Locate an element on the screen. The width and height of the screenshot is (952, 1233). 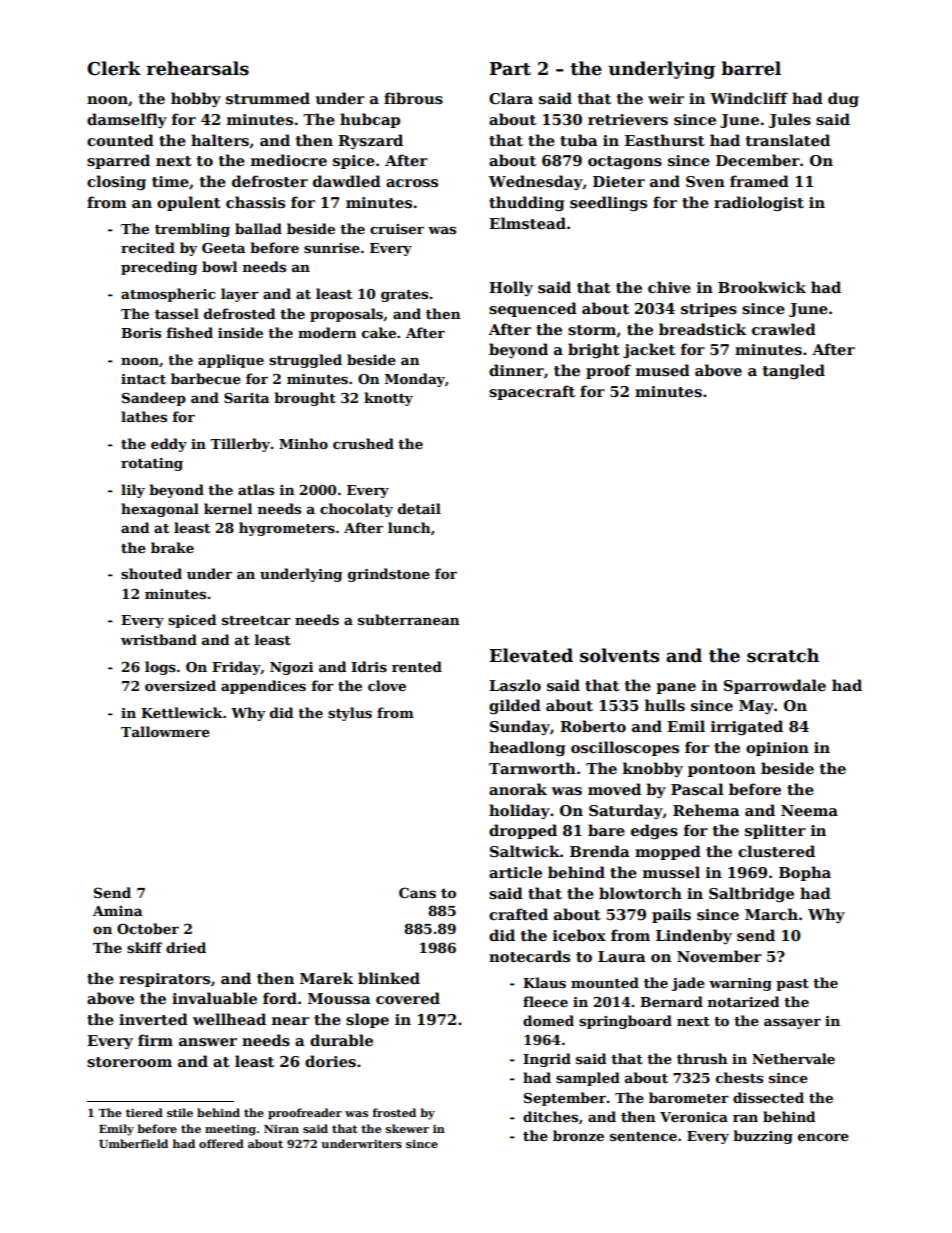
Part is located at coordinates (510, 69).
